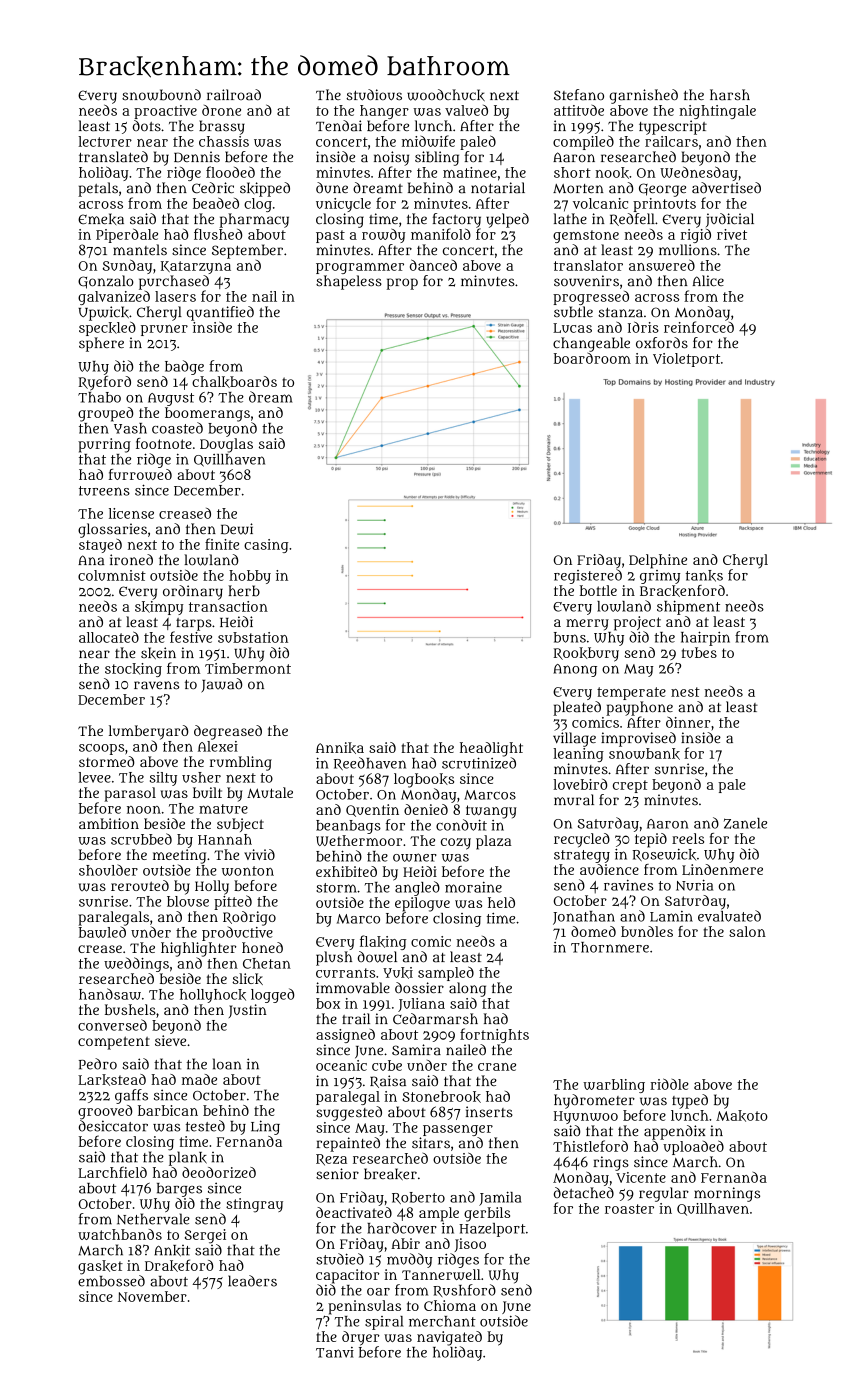 This document has width=849, height=1400. Describe the element at coordinates (111, 1281) in the document. I see `embossed` at that location.
